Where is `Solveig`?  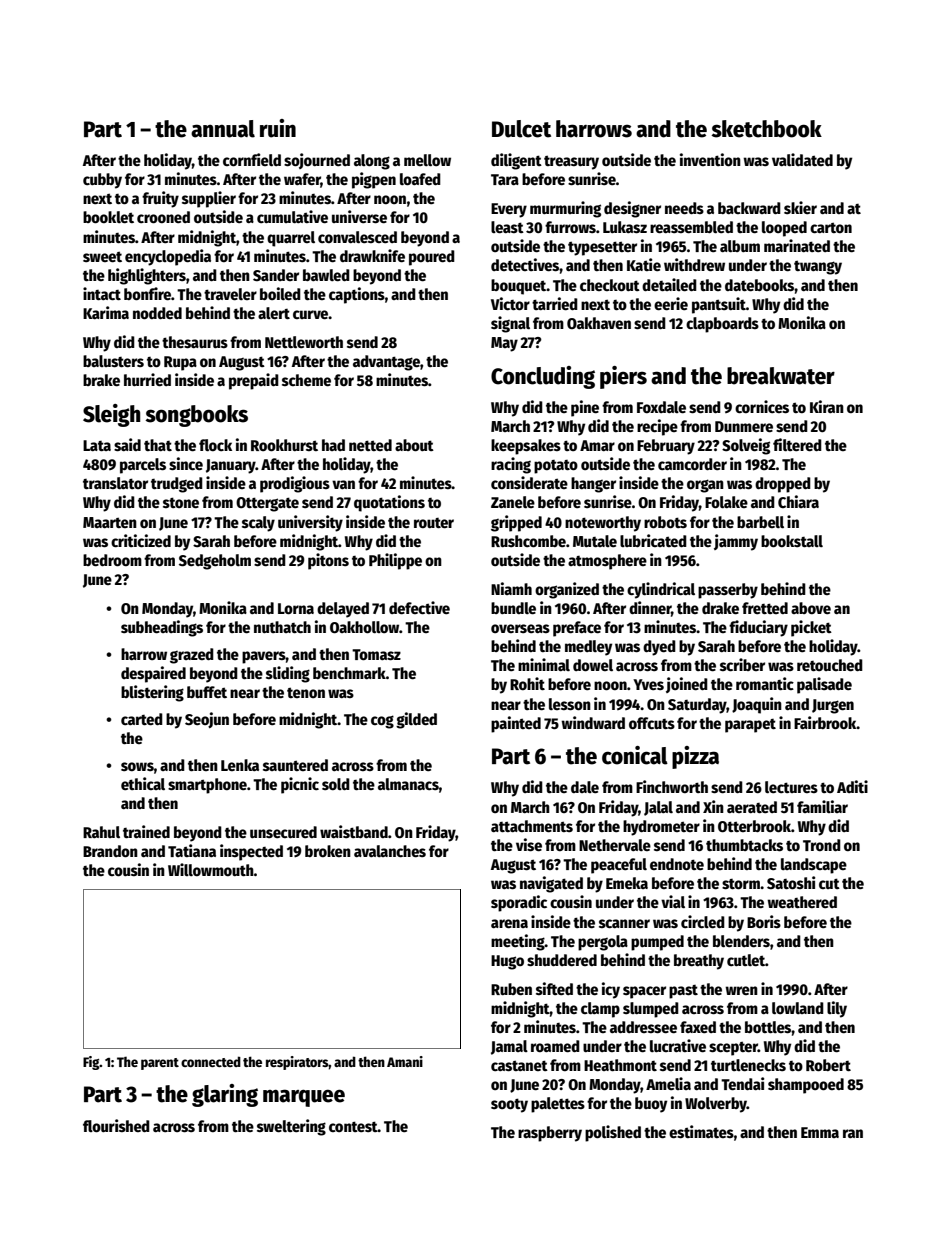
Solveig is located at coordinates (746, 446).
